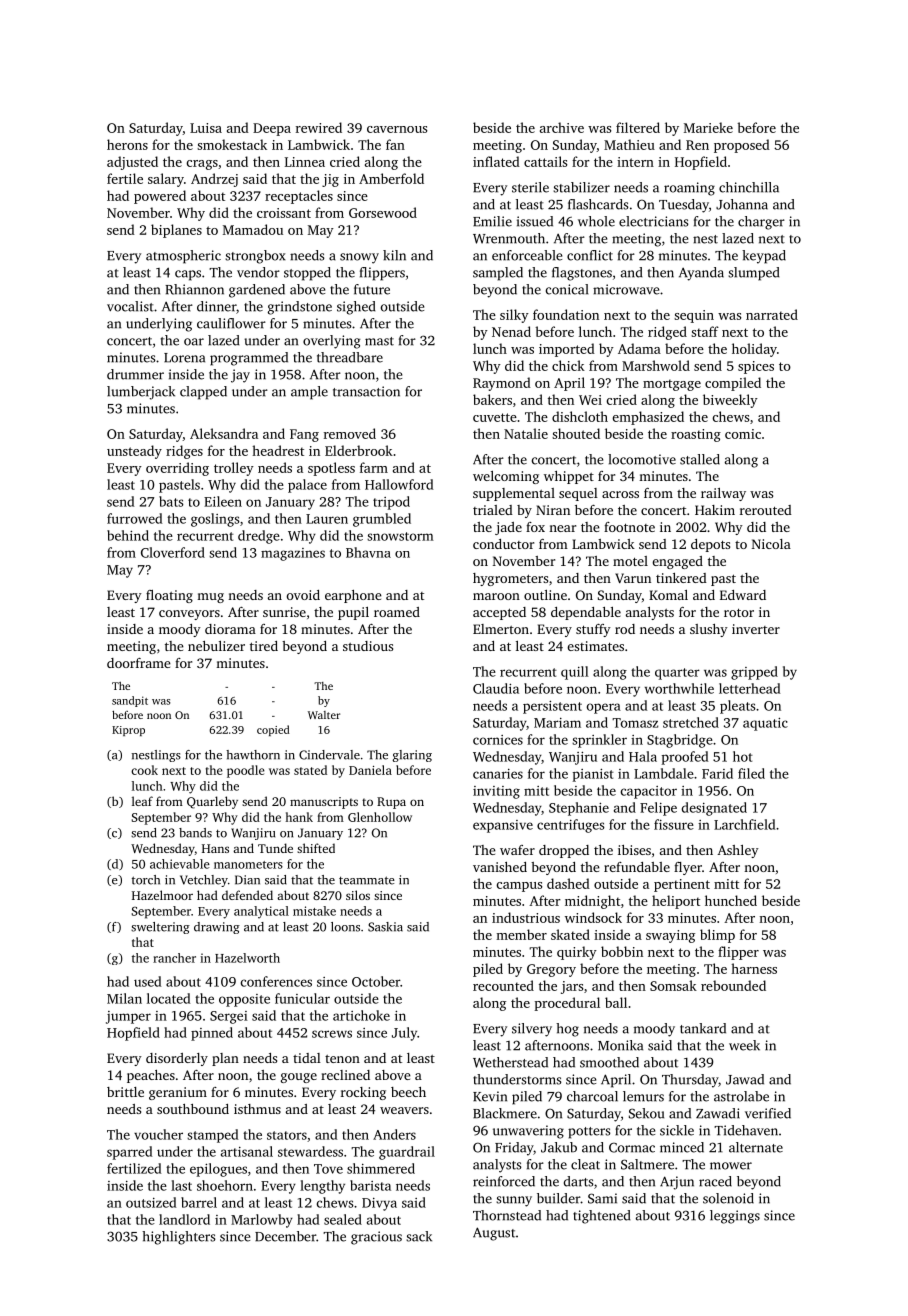 The height and width of the image is (1316, 908). Describe the element at coordinates (766, 510) in the image. I see `rerouted` at that location.
